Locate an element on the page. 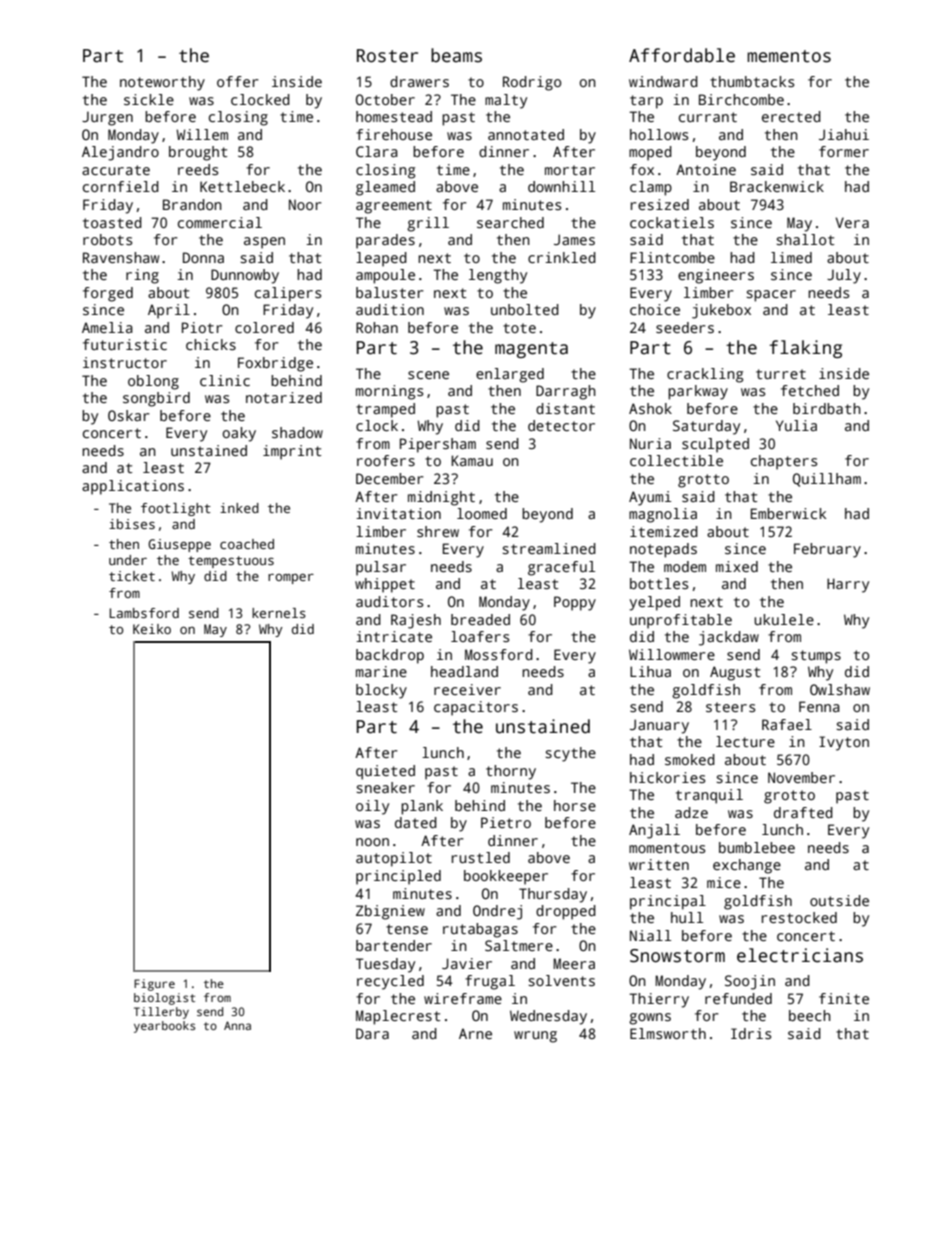 Image resolution: width=952 pixels, height=1233 pixels. imprint is located at coordinates (292, 452).
